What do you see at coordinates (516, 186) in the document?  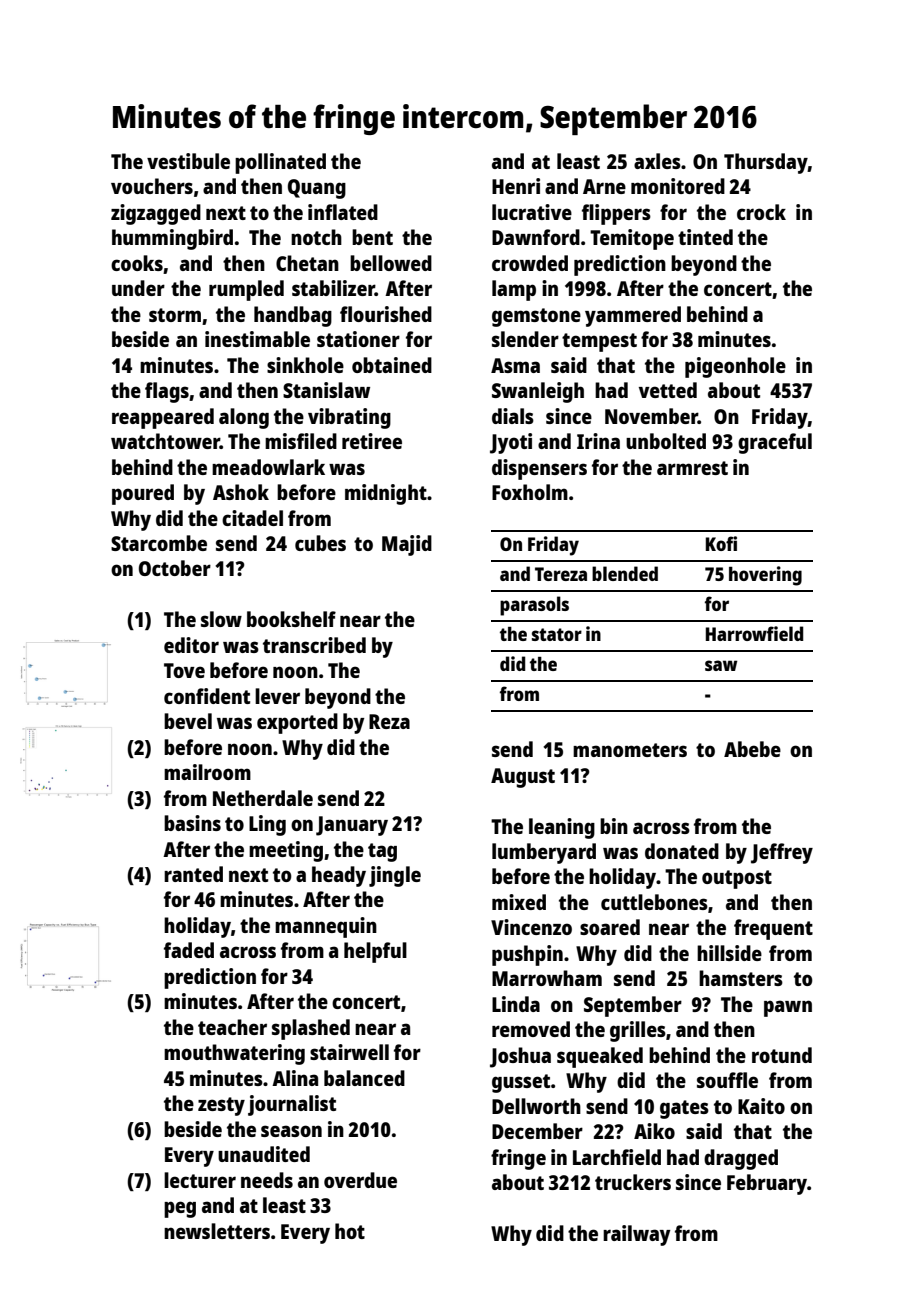 I see `Henri` at bounding box center [516, 186].
